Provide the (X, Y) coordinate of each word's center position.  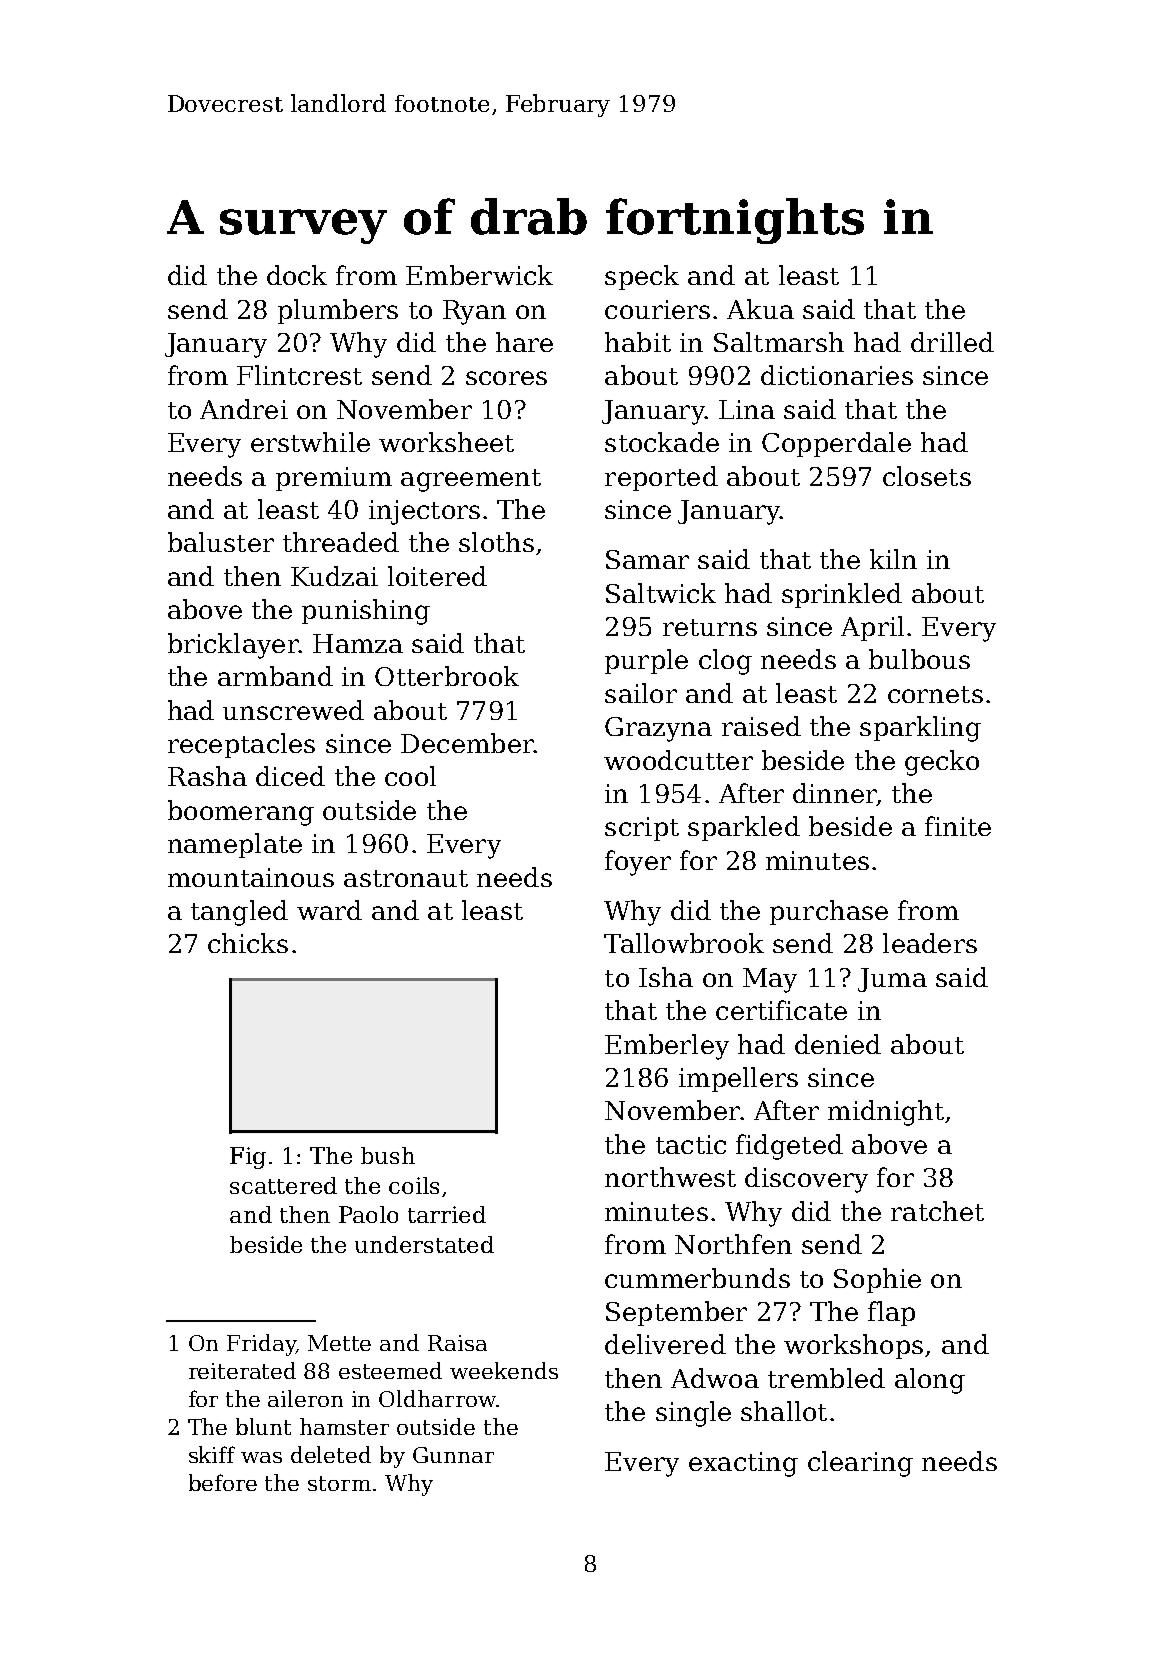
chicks (248, 943)
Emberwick (479, 275)
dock (297, 275)
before (223, 1482)
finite (958, 826)
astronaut (406, 878)
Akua (760, 309)
